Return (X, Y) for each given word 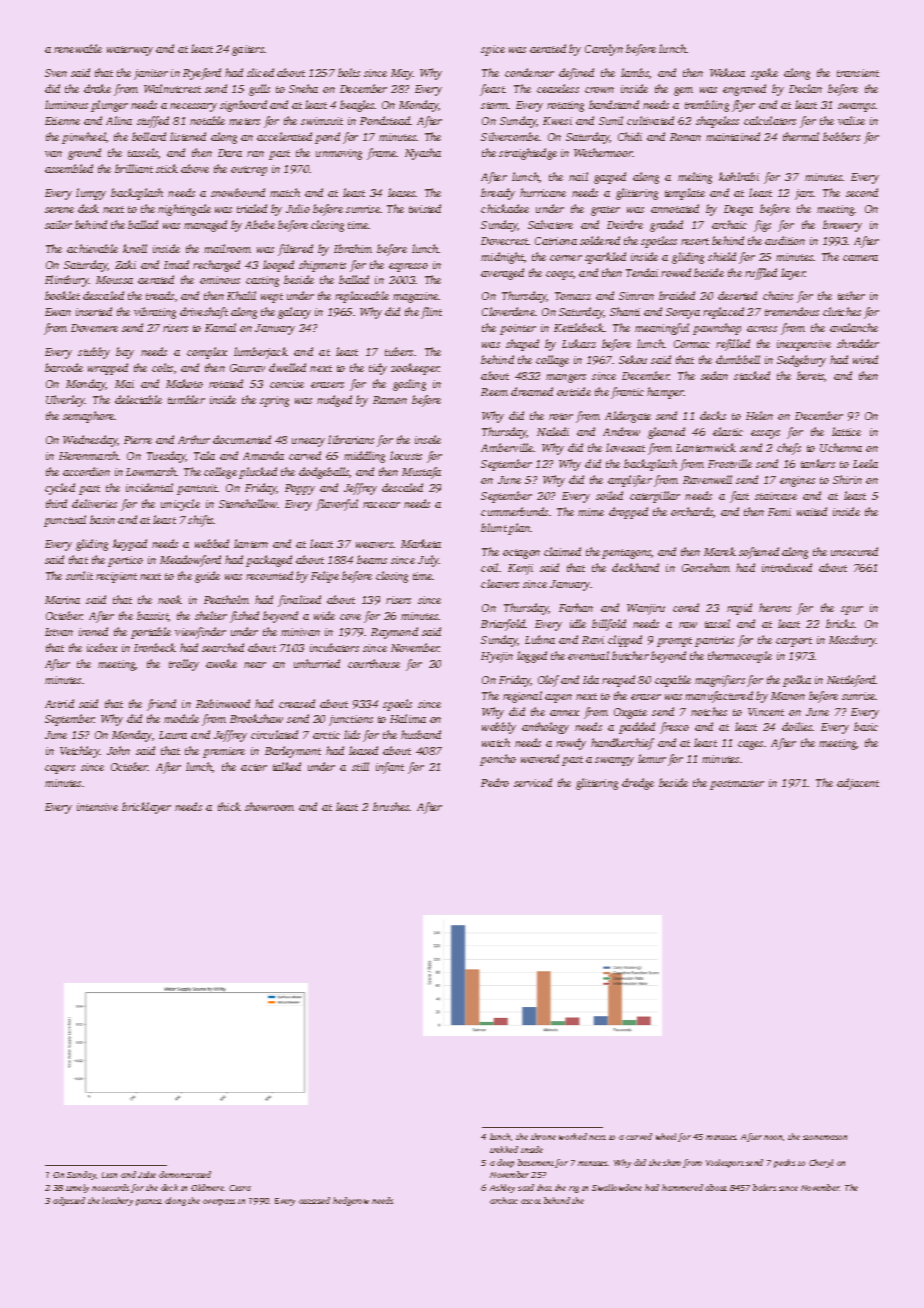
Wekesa (727, 72)
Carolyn (604, 50)
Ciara (240, 1188)
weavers (374, 545)
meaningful (662, 329)
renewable (78, 48)
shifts (201, 521)
